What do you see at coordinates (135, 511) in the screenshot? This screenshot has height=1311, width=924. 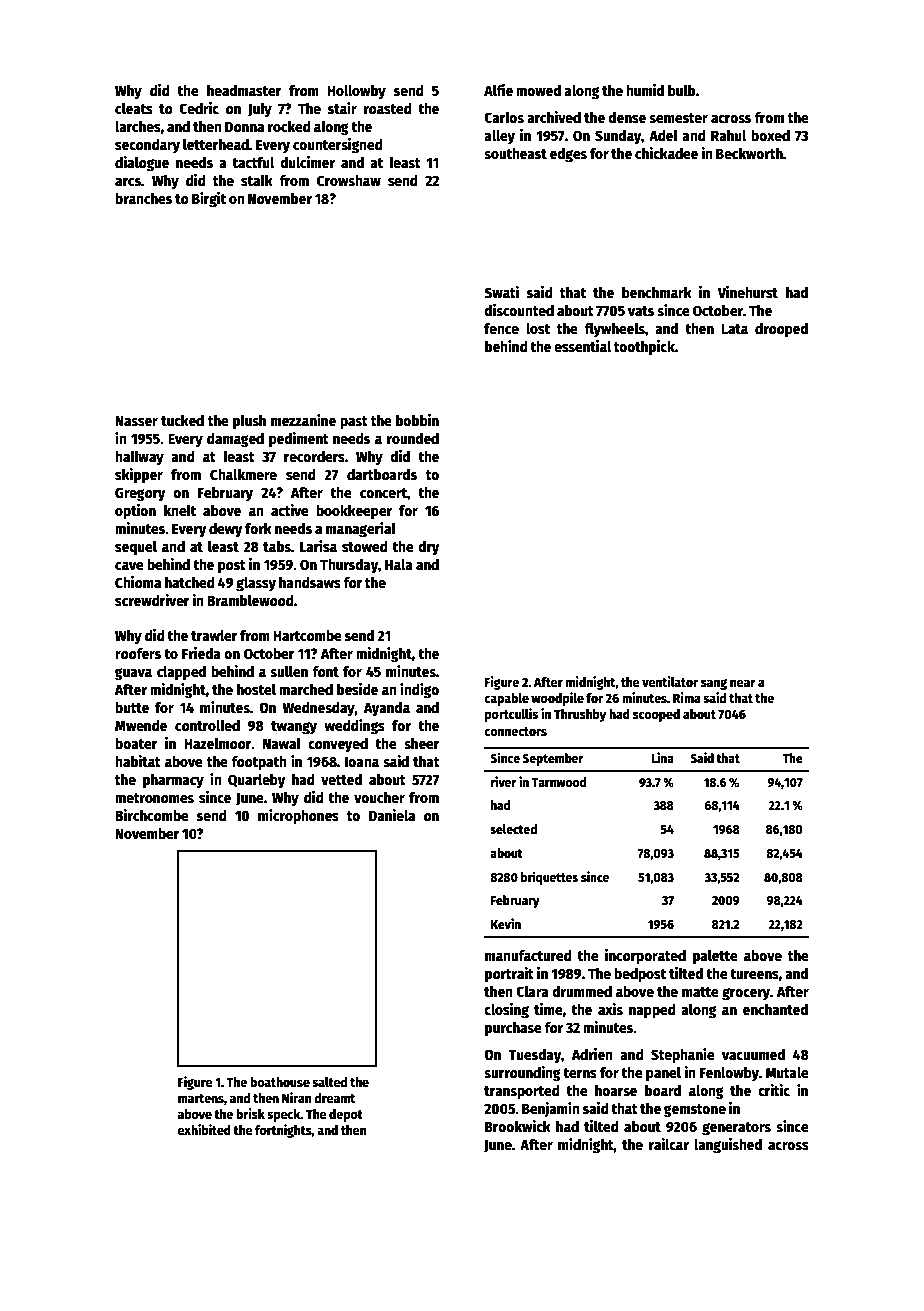 I see `option` at bounding box center [135, 511].
